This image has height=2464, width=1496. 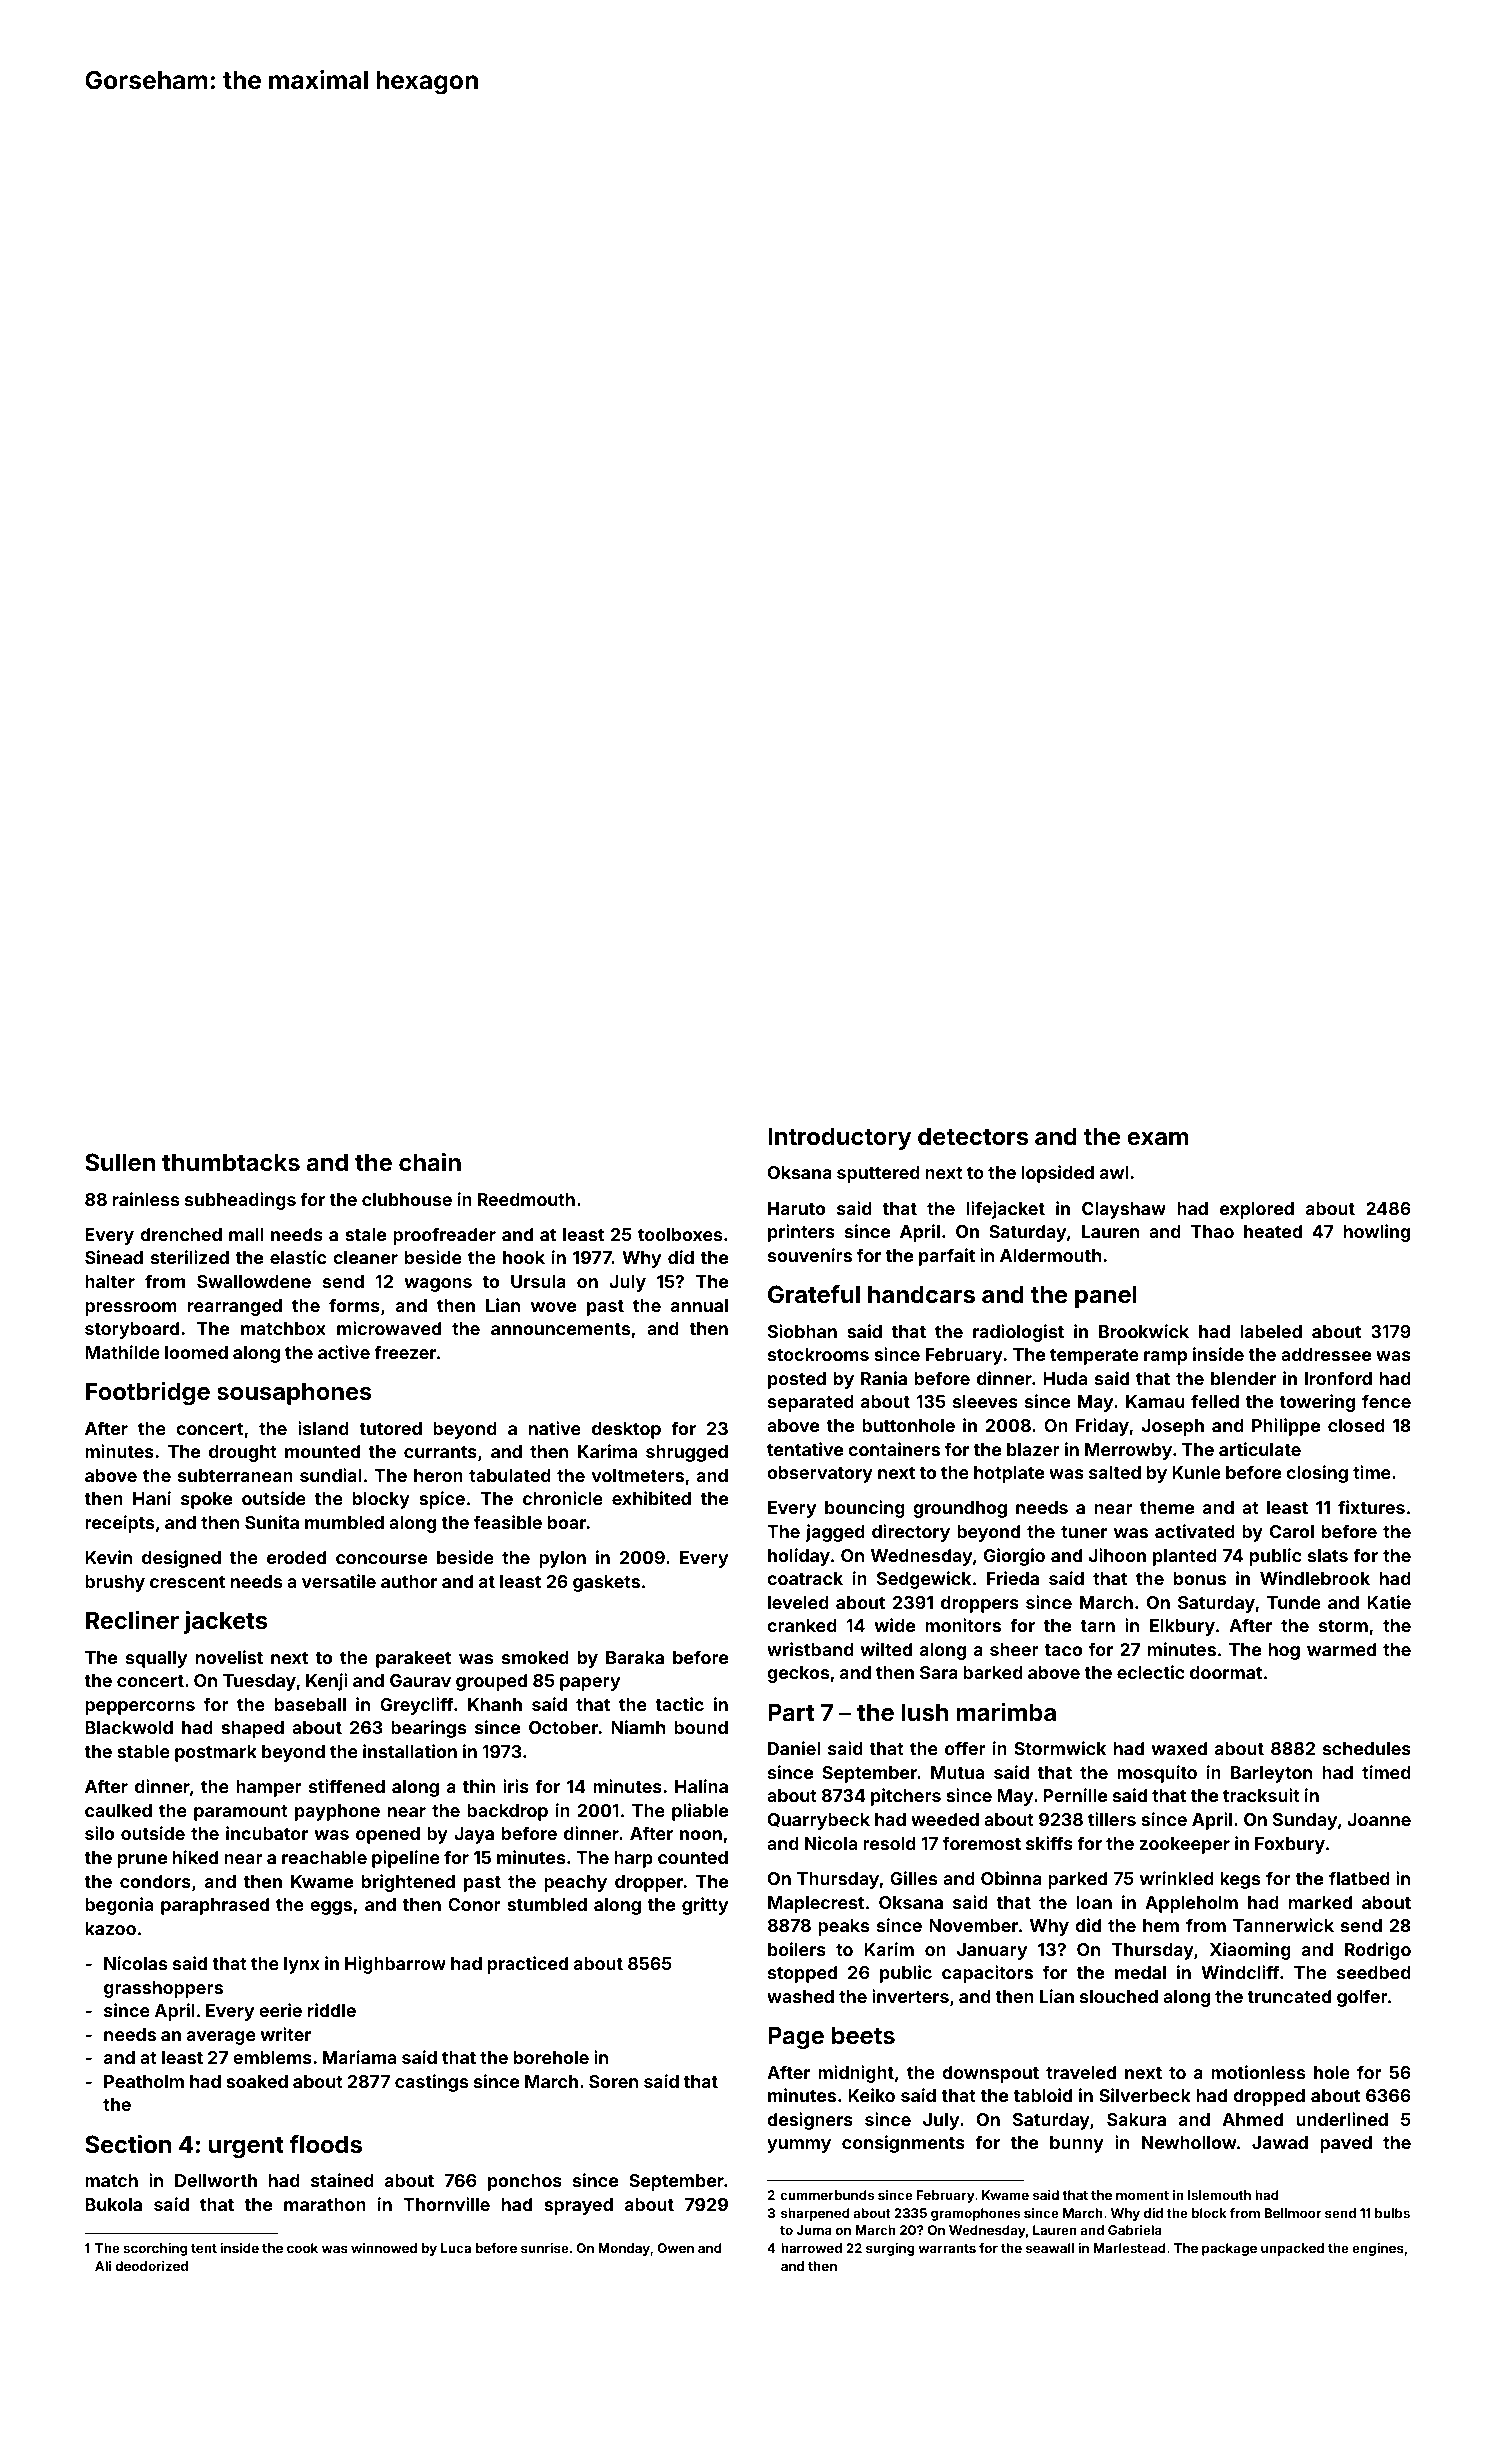 I want to click on Katie, so click(x=1389, y=1602).
